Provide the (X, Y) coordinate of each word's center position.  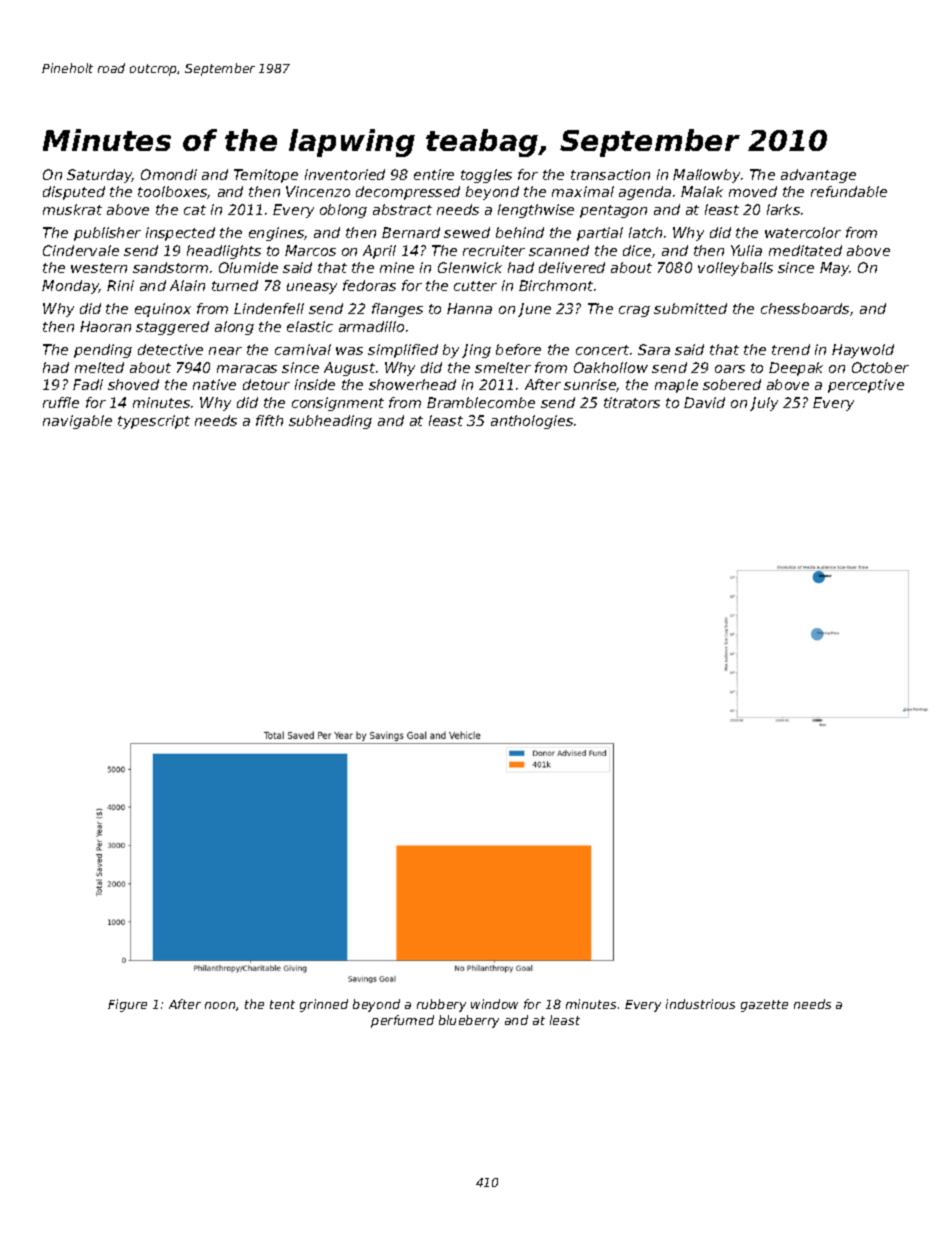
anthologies (532, 422)
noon (220, 1005)
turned (235, 285)
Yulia (746, 250)
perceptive (866, 386)
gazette (764, 1006)
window (494, 1004)
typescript (154, 422)
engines (277, 234)
